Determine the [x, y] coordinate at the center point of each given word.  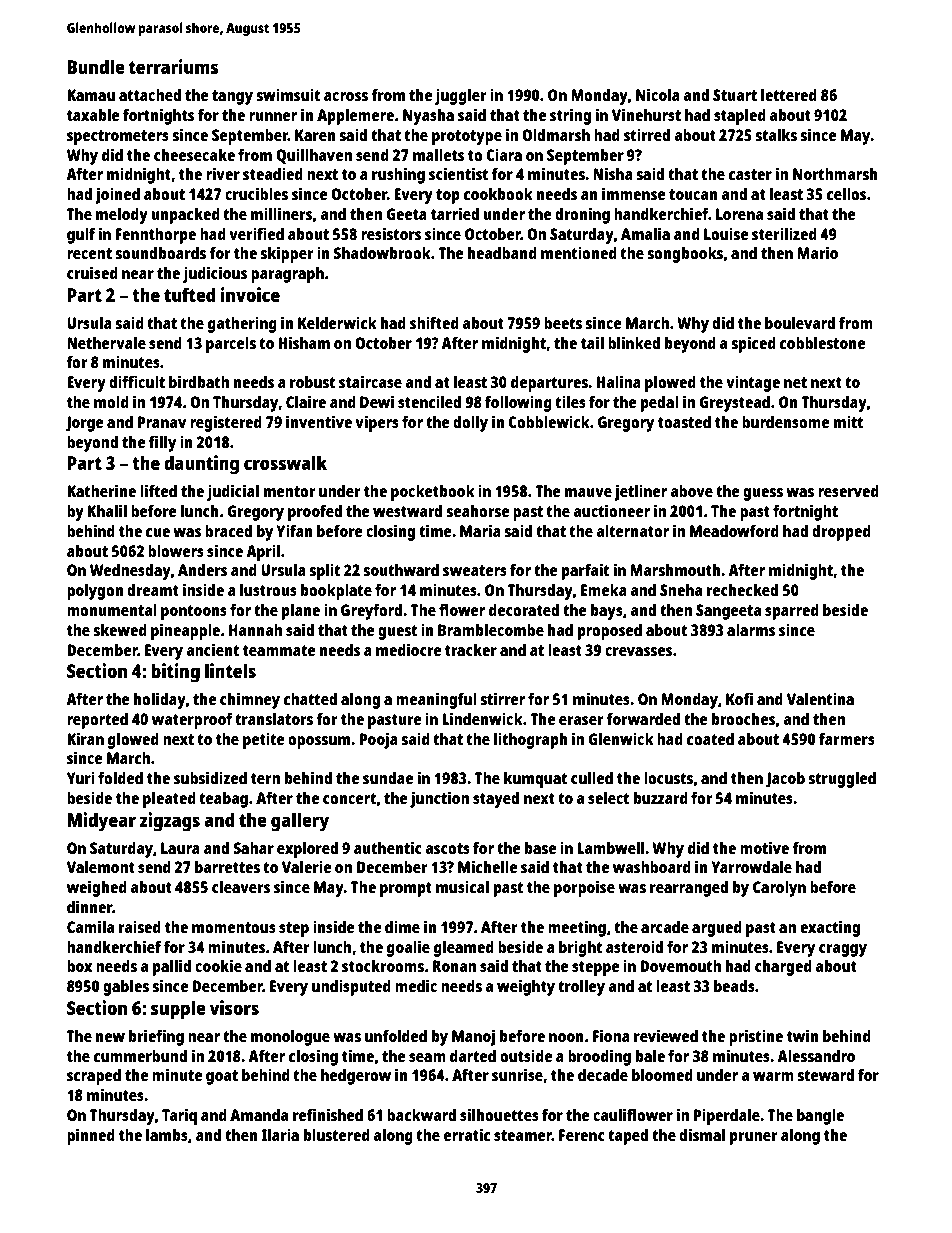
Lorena [739, 214]
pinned [91, 1136]
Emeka [604, 590]
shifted [434, 322]
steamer [523, 1135]
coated [710, 738]
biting [175, 673]
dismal [702, 1134]
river [223, 173]
